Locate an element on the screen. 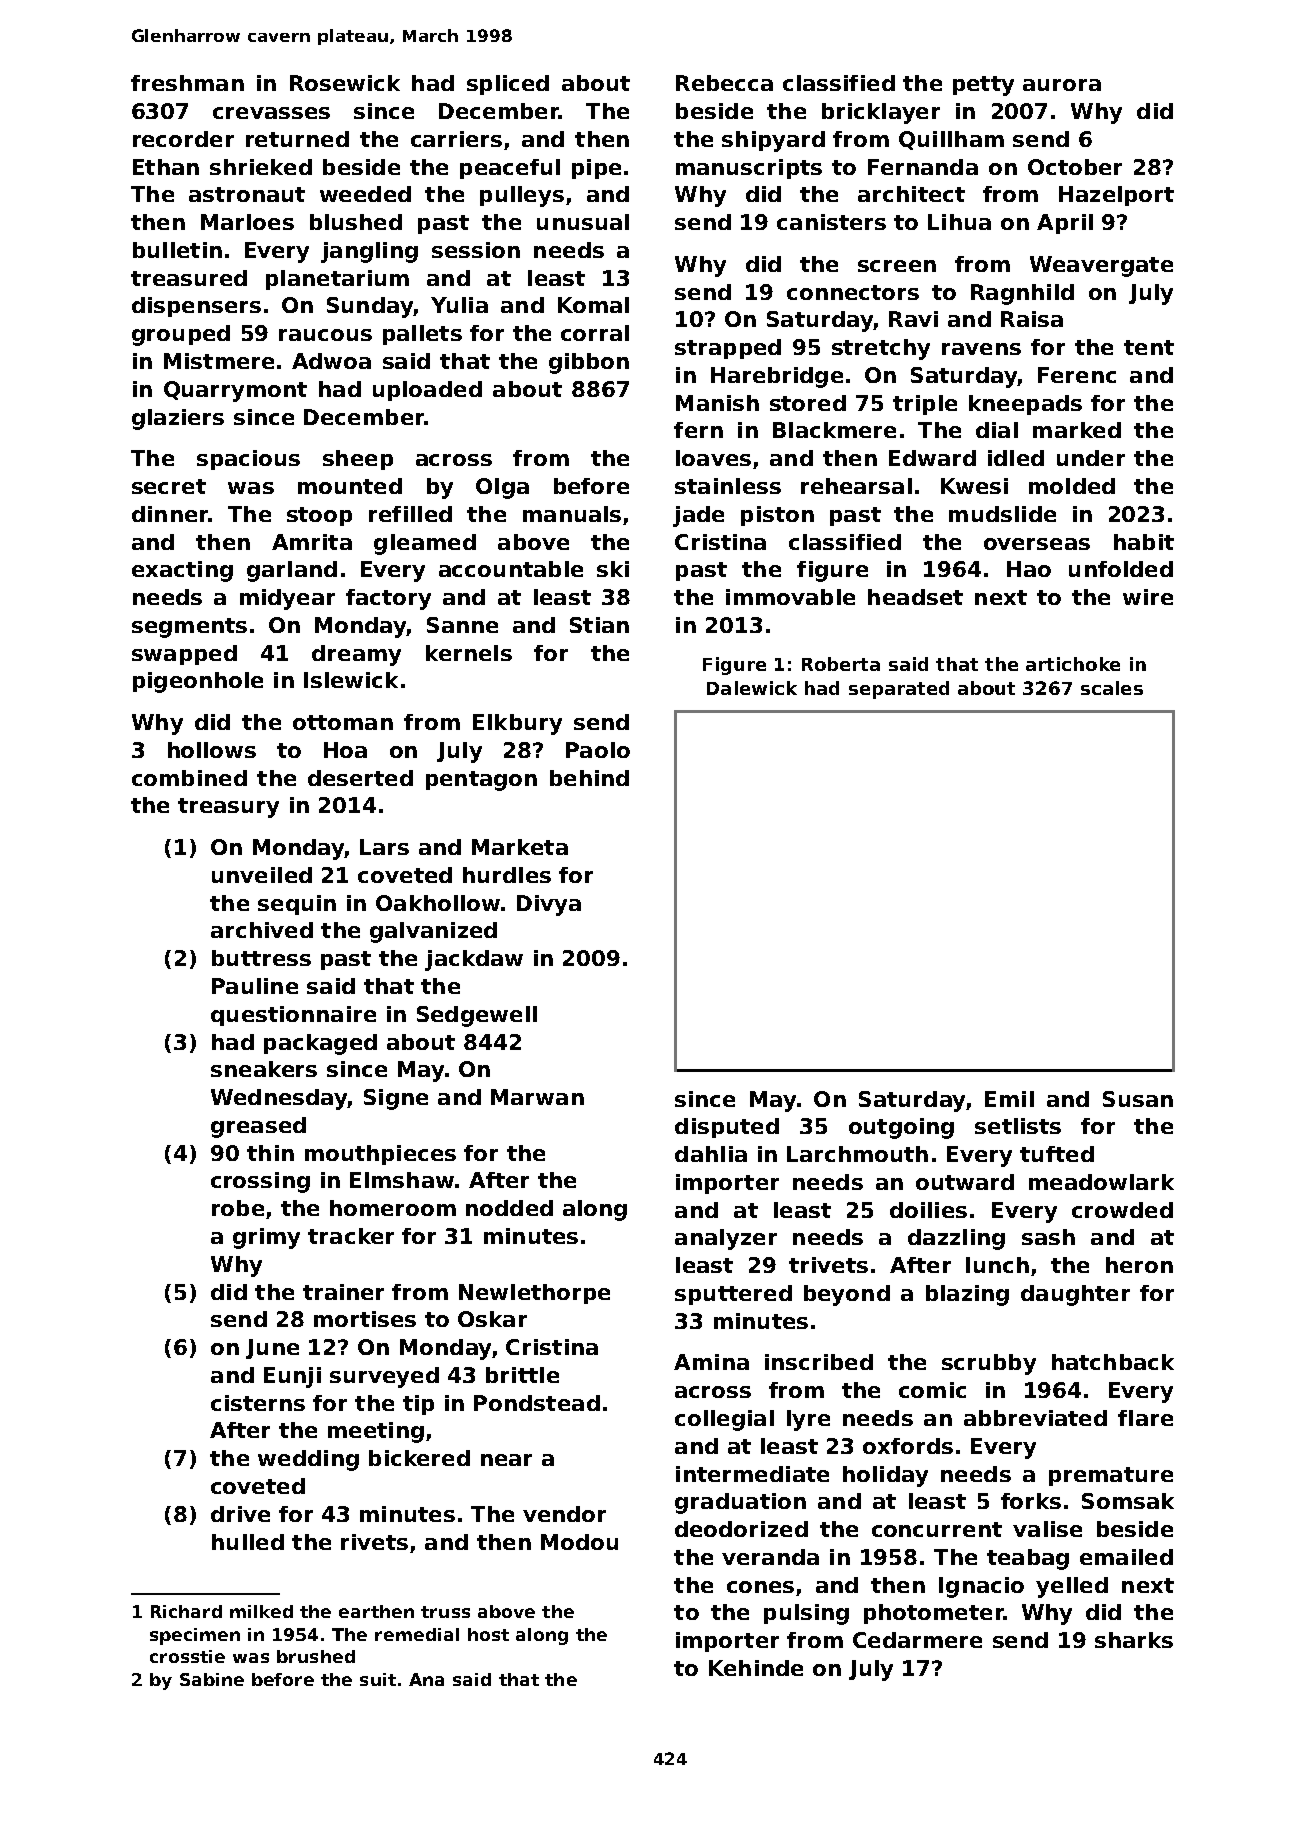 Image resolution: width=1305 pixels, height=1845 pixels. surveyed is located at coordinates (384, 1377).
